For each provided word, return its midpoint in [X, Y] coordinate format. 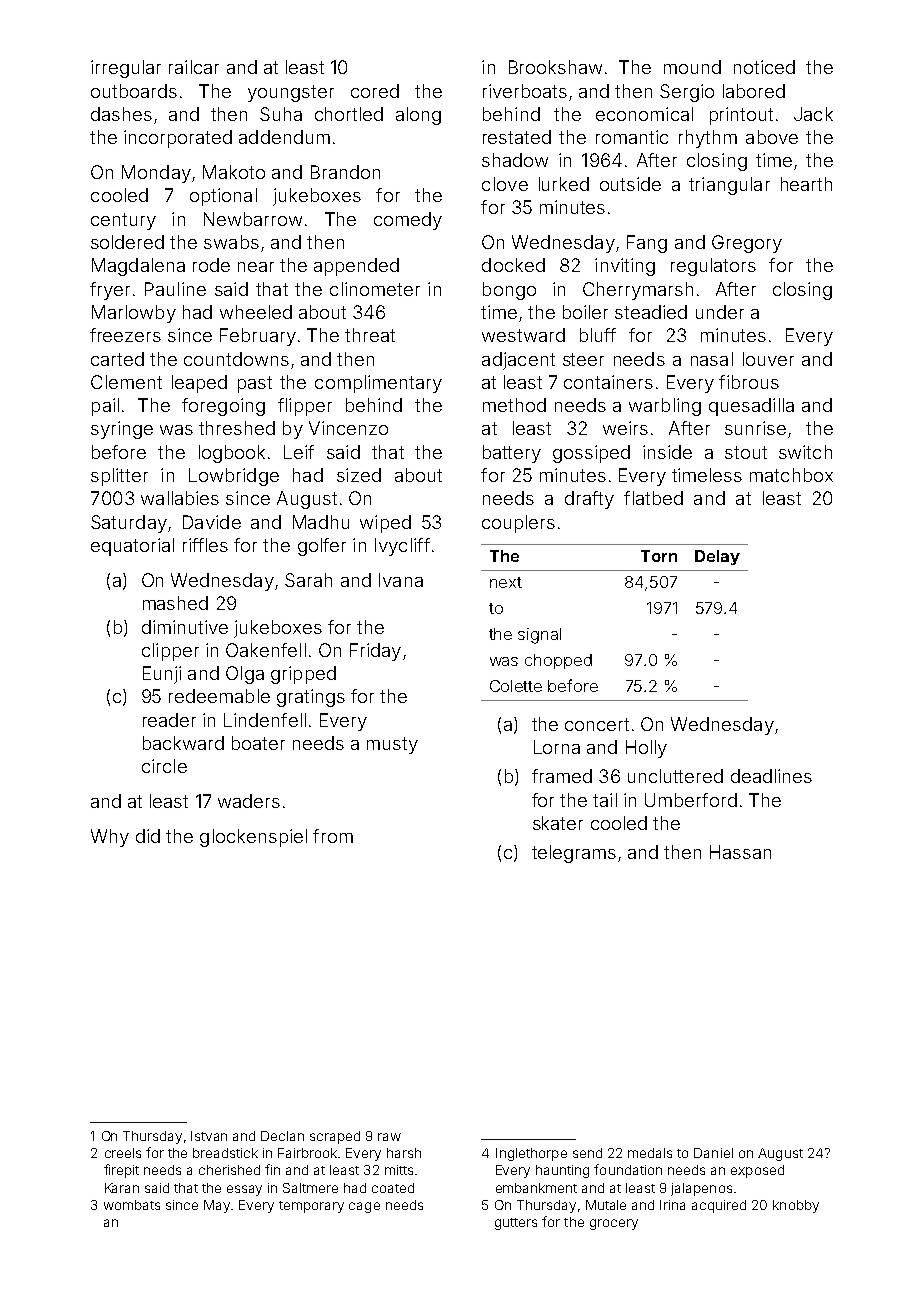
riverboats [525, 91]
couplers [518, 524]
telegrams [574, 854]
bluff [598, 335]
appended [356, 267]
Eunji [162, 675]
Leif [299, 452]
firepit [121, 1171]
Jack [813, 114]
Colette [516, 686]
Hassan [740, 852]
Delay [717, 557]
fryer [110, 291]
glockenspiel [253, 838]
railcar [194, 67]
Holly [646, 749]
